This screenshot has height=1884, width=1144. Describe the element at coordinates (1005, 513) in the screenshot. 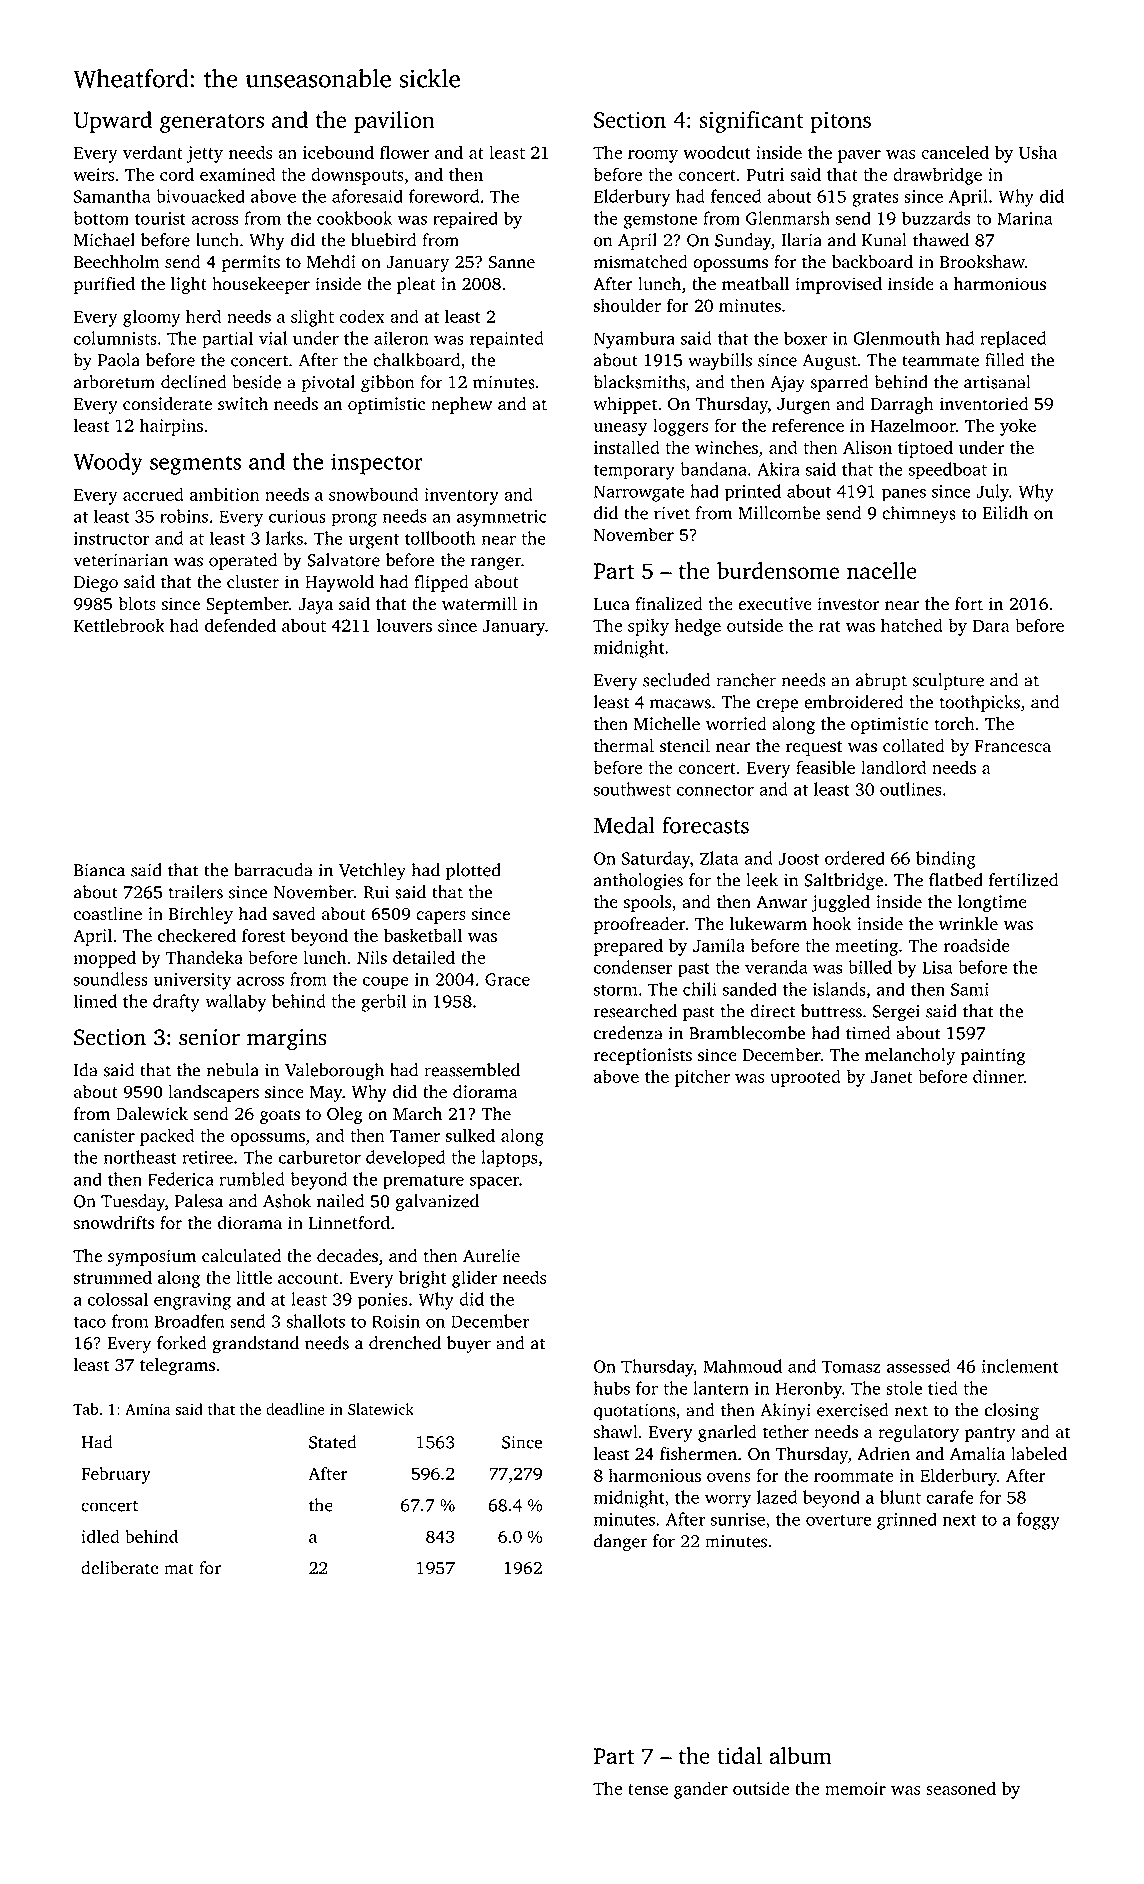

I see `Eilidh` at that location.
